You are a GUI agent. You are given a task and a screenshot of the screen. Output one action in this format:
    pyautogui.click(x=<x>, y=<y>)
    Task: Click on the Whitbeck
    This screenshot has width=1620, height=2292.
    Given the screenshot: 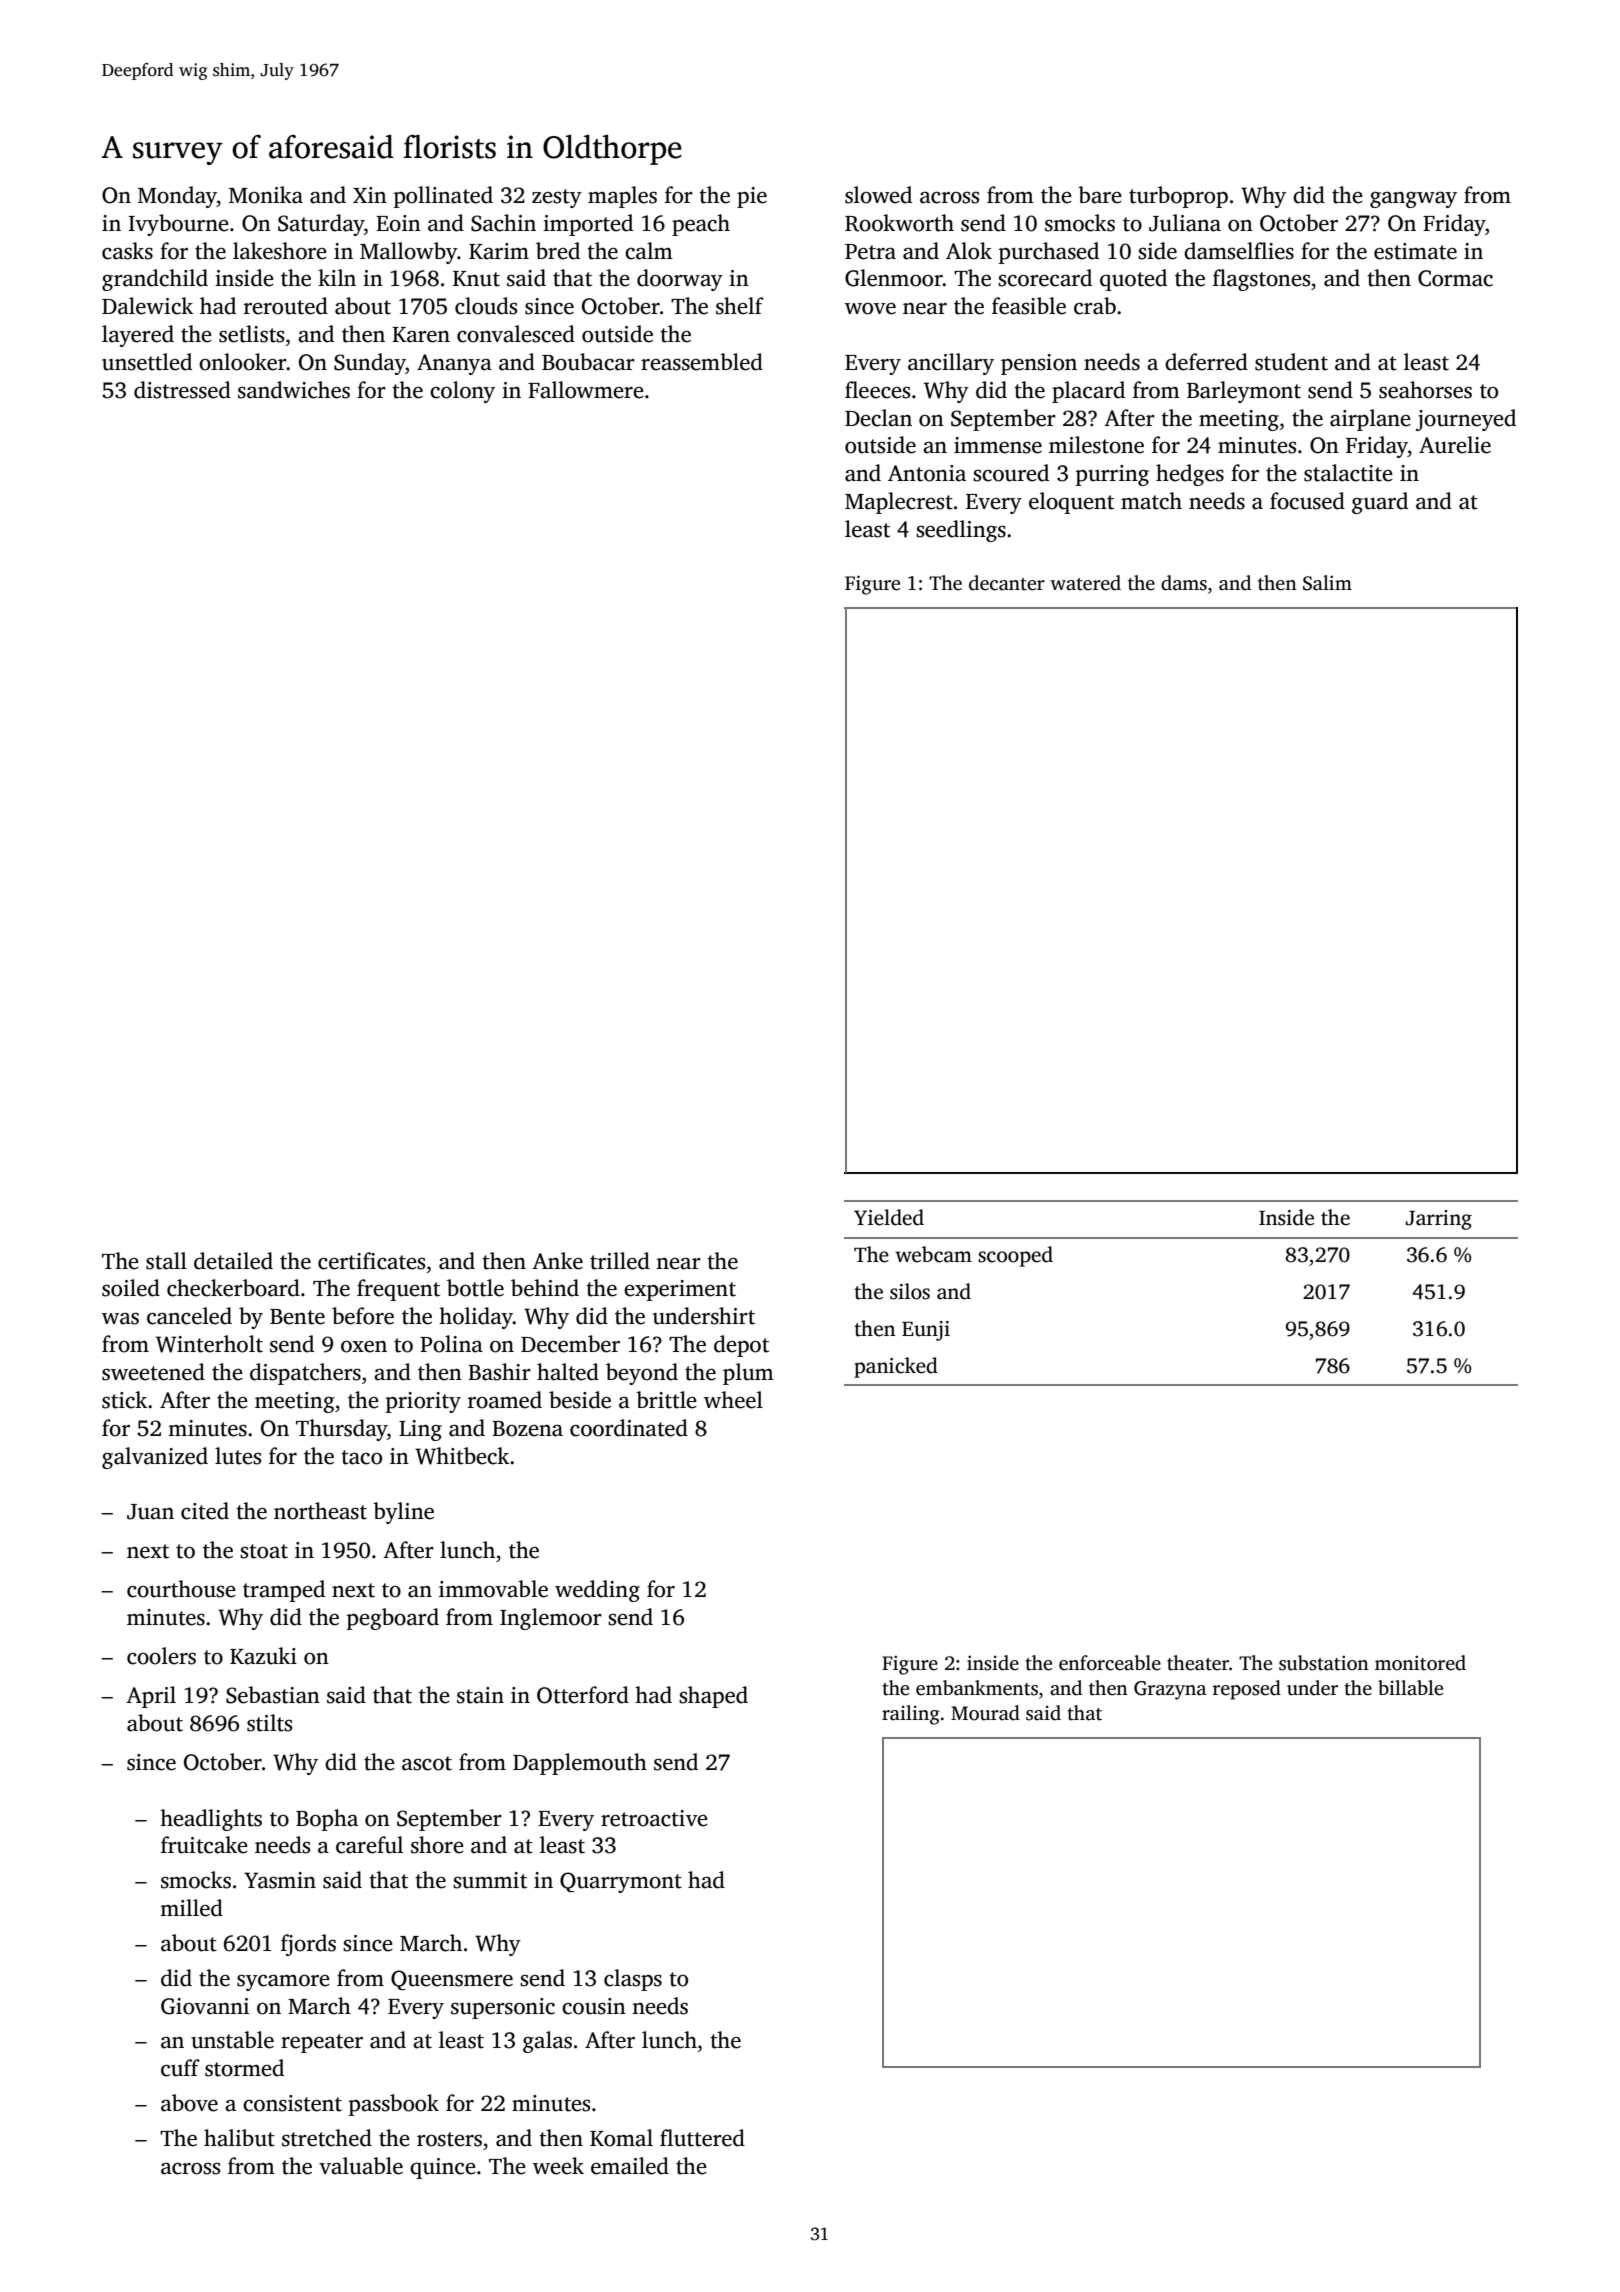 What is the action you would take?
    pyautogui.click(x=462, y=1456)
